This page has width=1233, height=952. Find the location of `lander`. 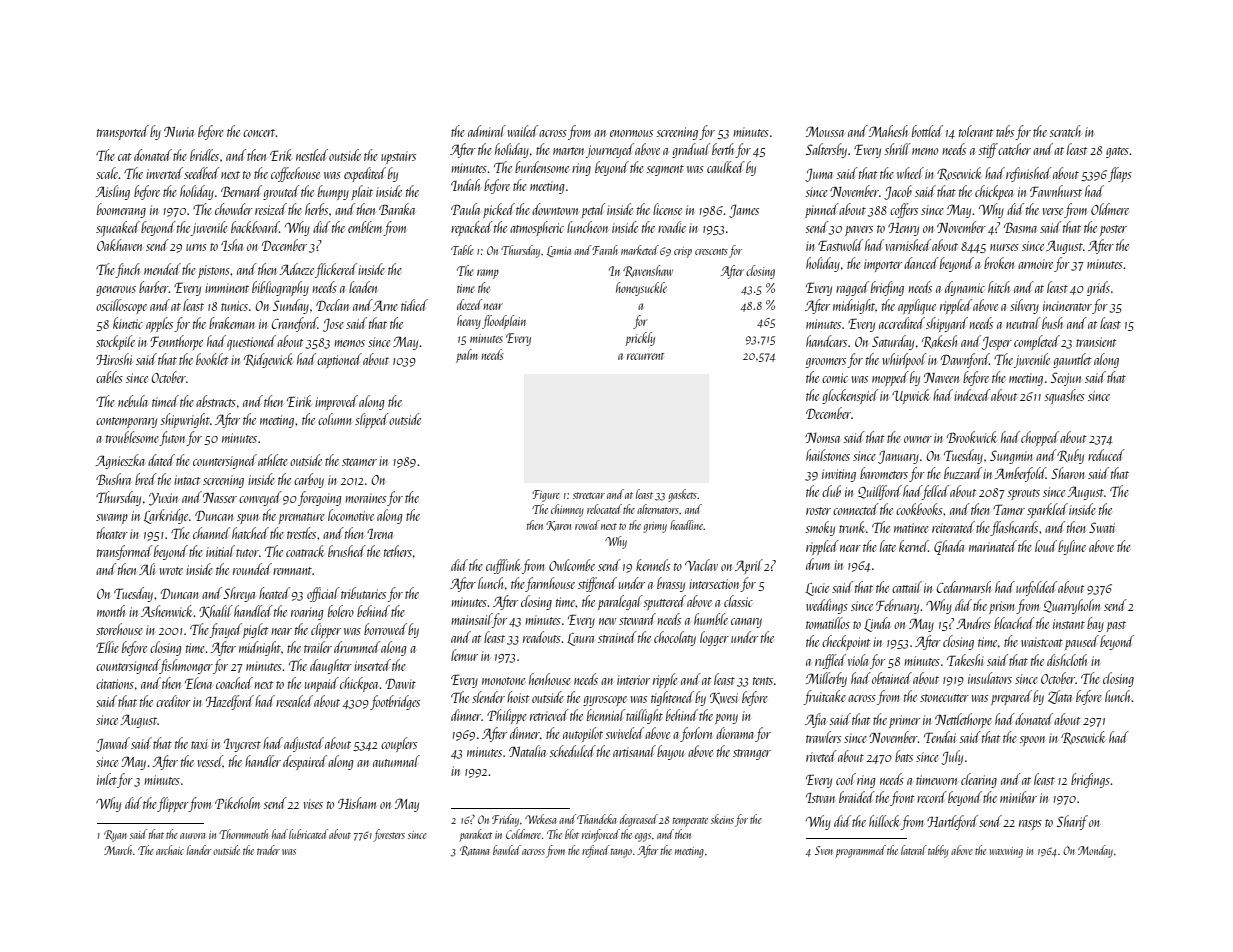

lander is located at coordinates (199, 850).
